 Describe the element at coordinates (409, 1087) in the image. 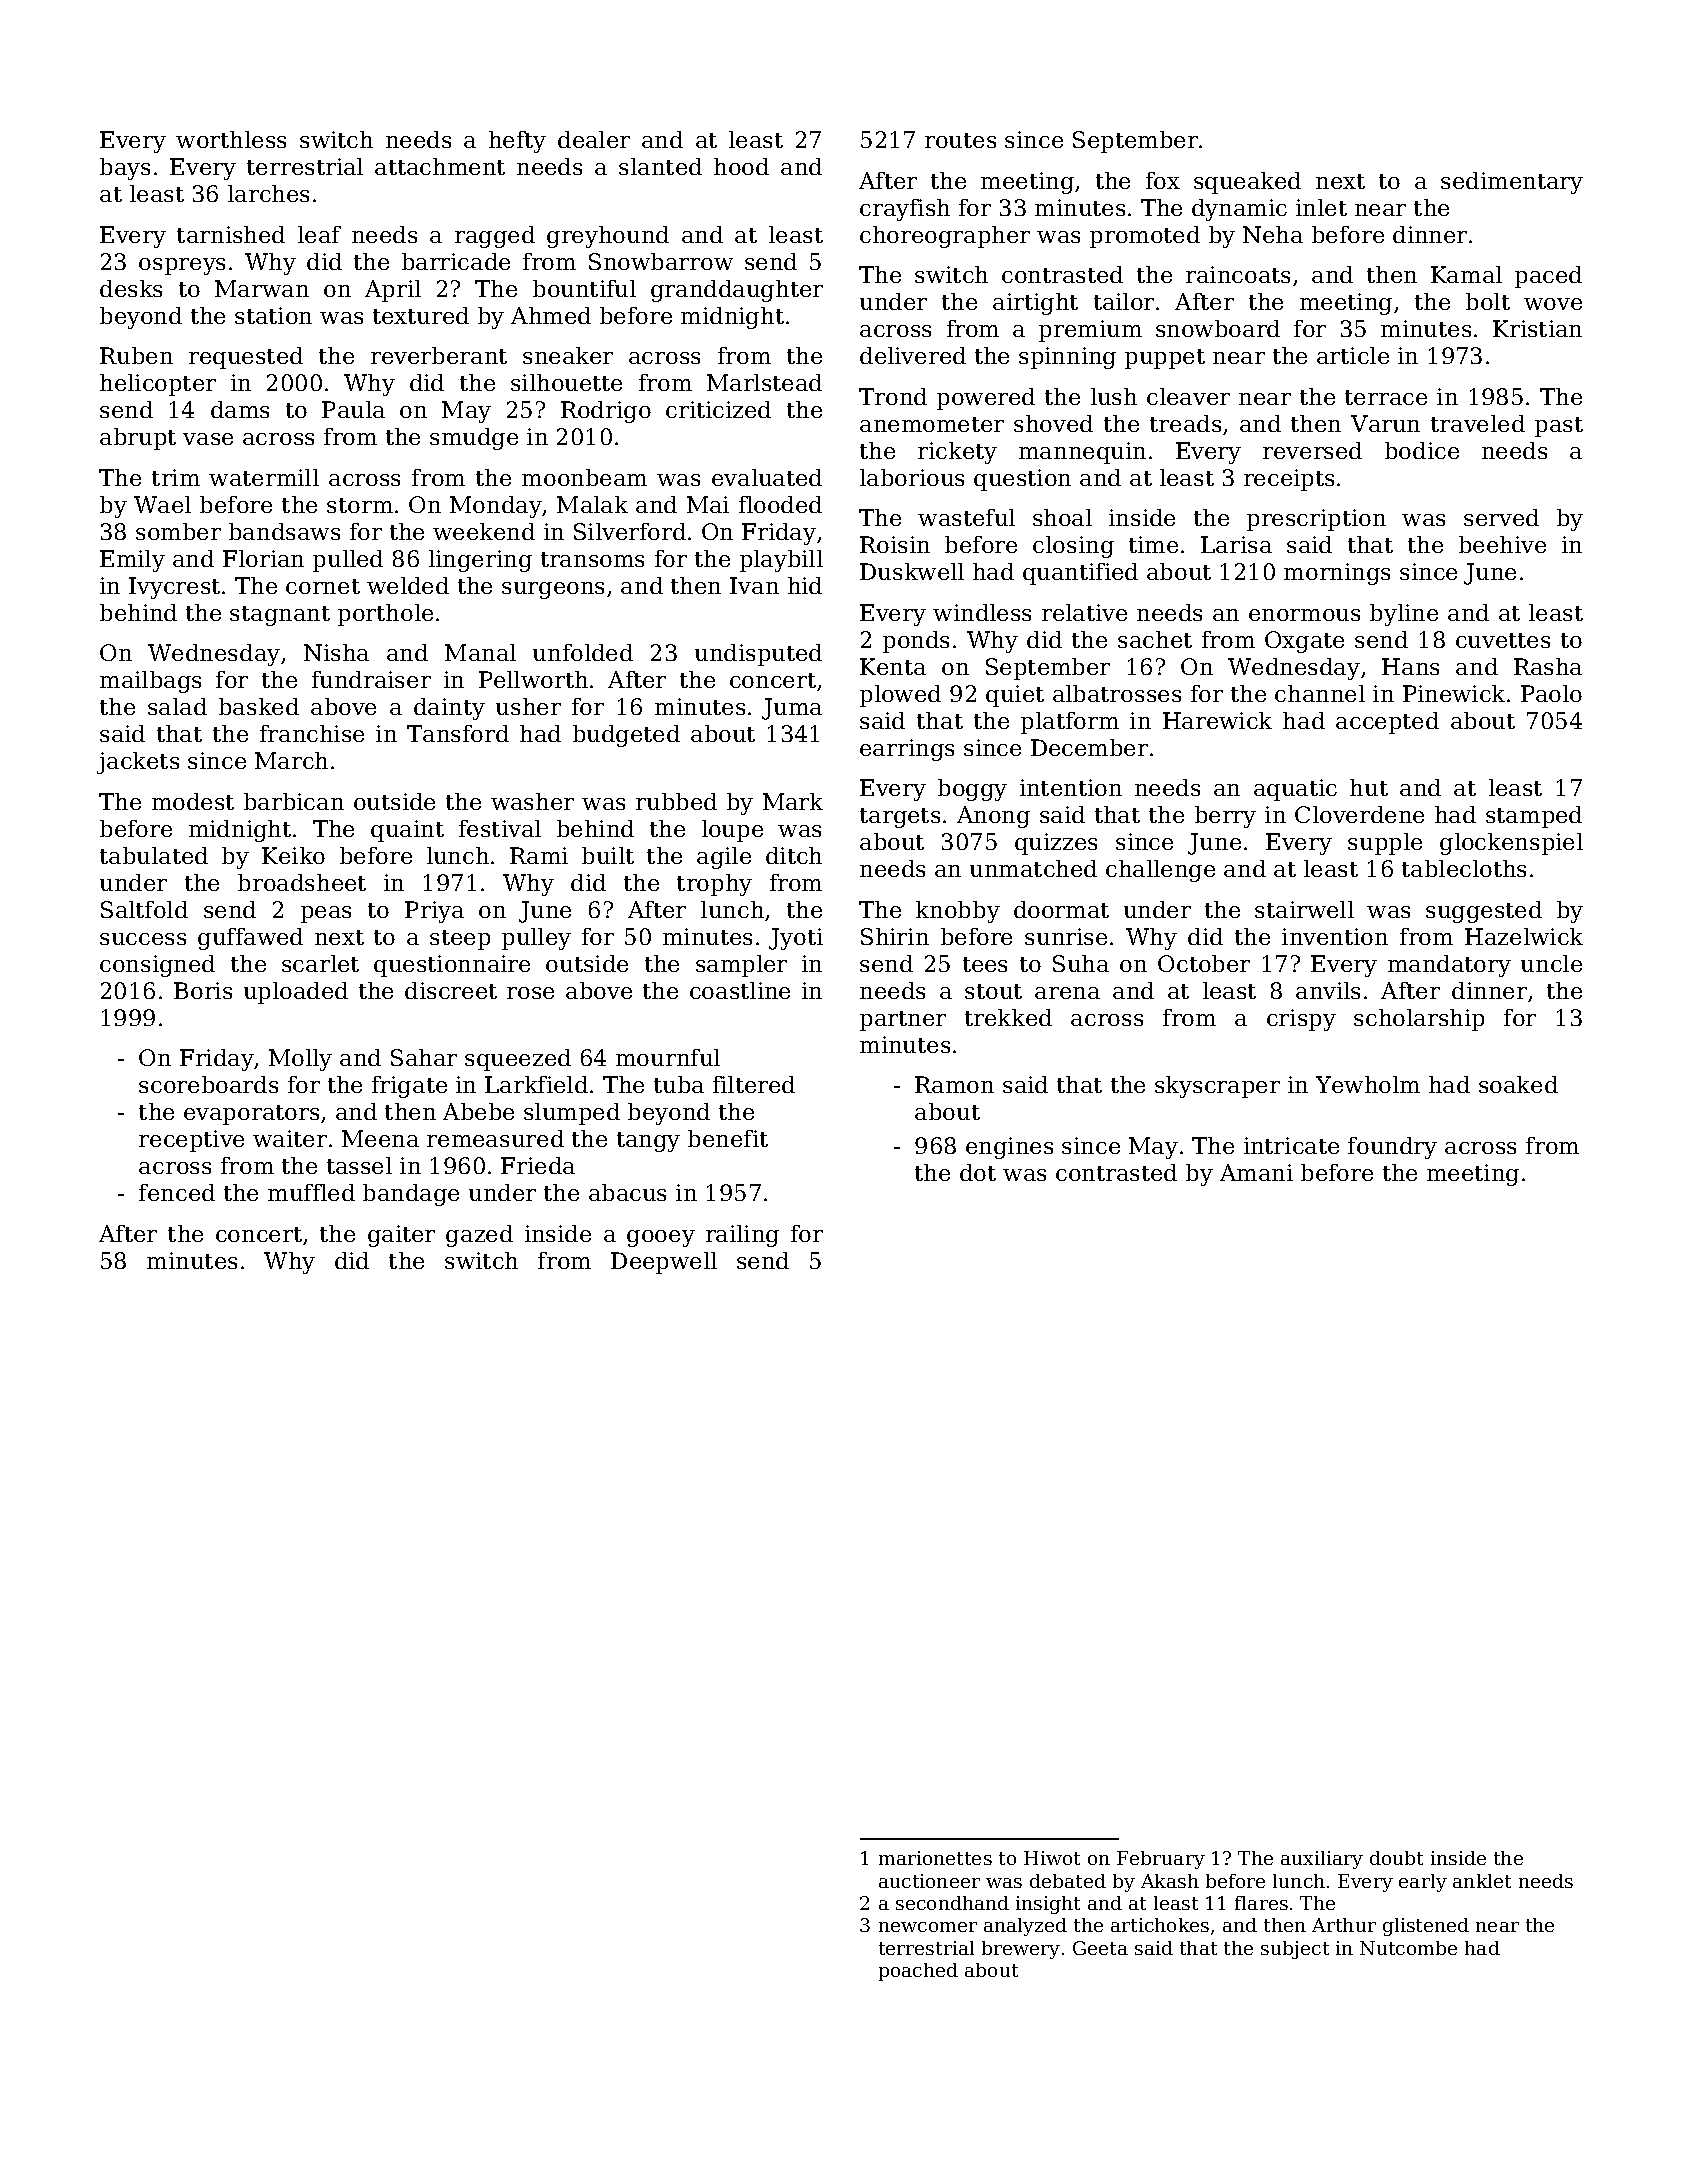

I see `frigate` at that location.
